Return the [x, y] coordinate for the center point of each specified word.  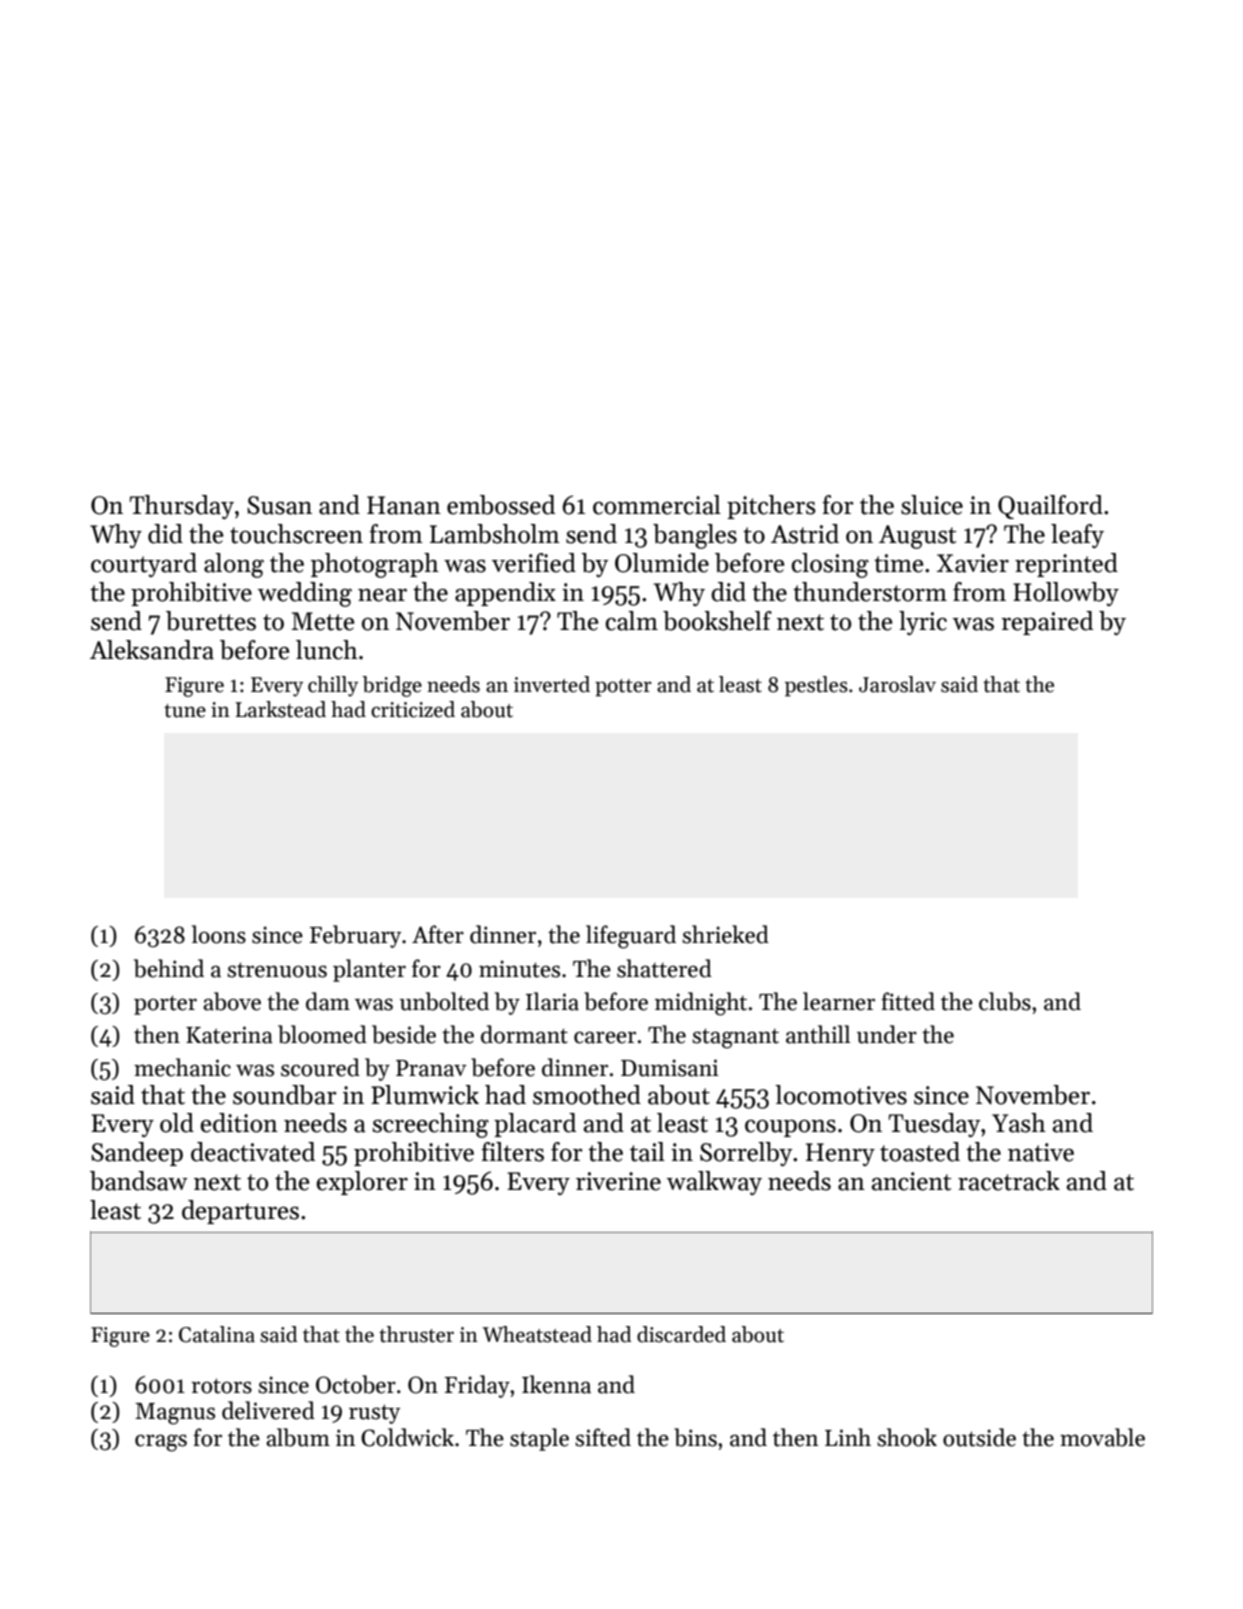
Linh [848, 1437]
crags [161, 1443]
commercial [657, 505]
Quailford [1050, 507]
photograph [375, 565]
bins [695, 1437]
